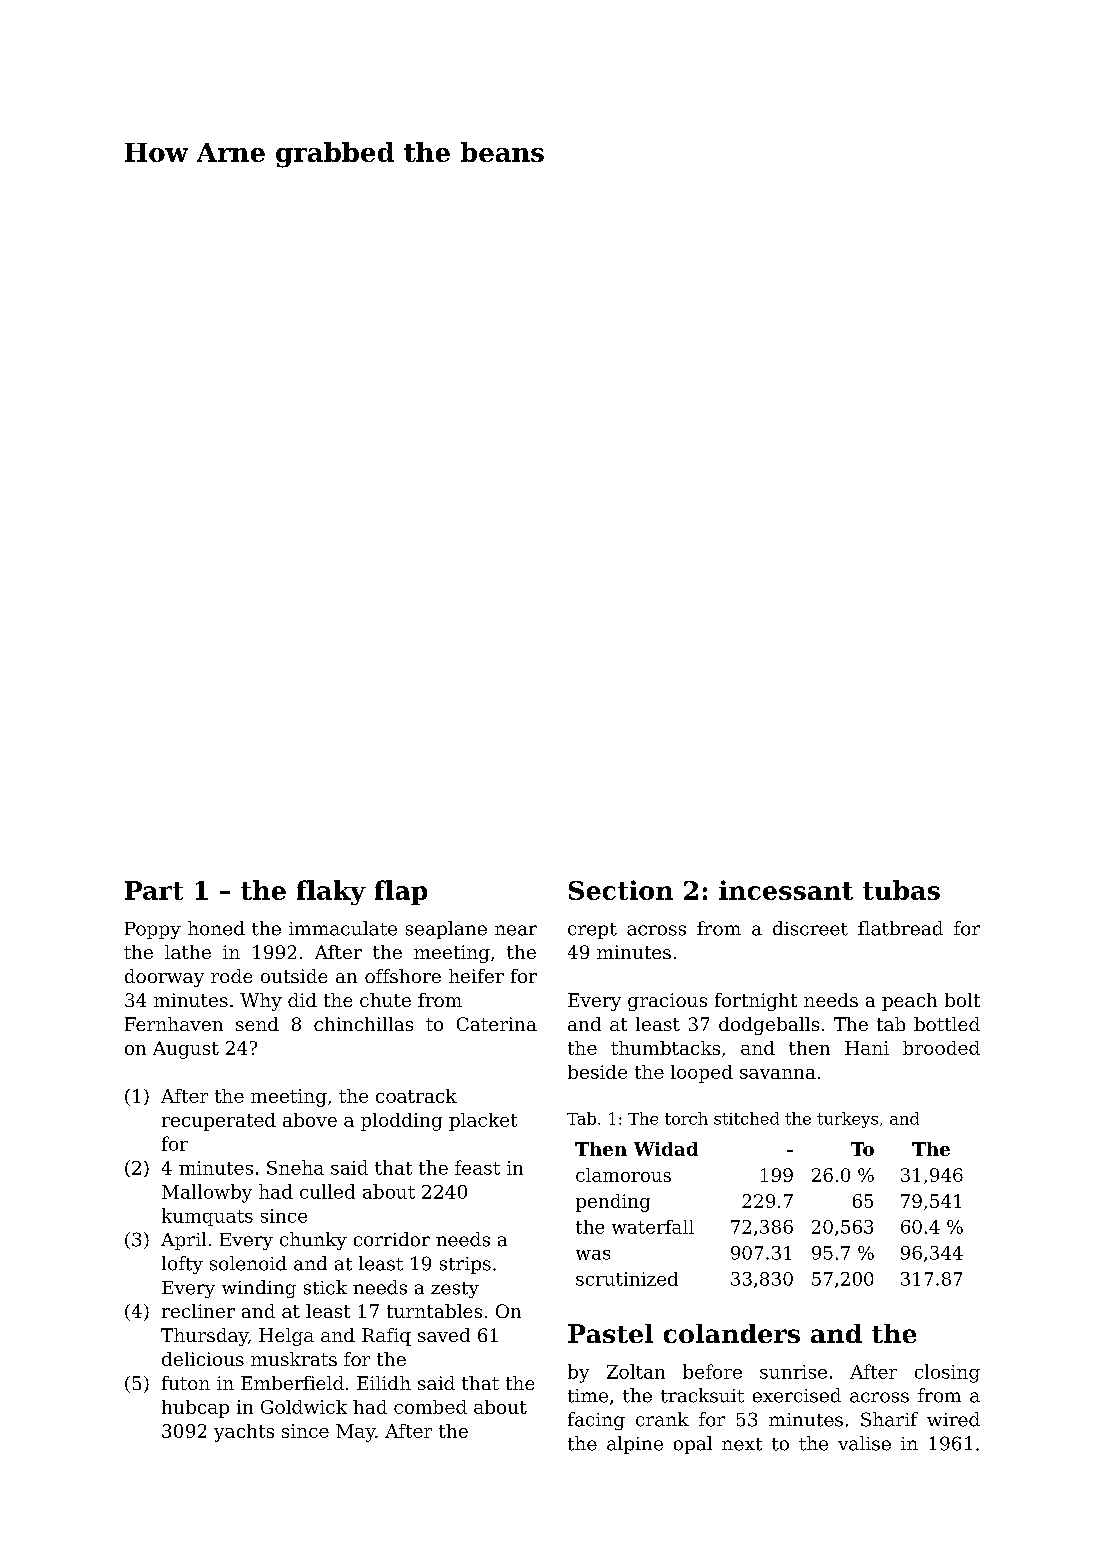 The image size is (1104, 1562). Describe the element at coordinates (900, 928) in the page. I see `flatbread` at that location.
